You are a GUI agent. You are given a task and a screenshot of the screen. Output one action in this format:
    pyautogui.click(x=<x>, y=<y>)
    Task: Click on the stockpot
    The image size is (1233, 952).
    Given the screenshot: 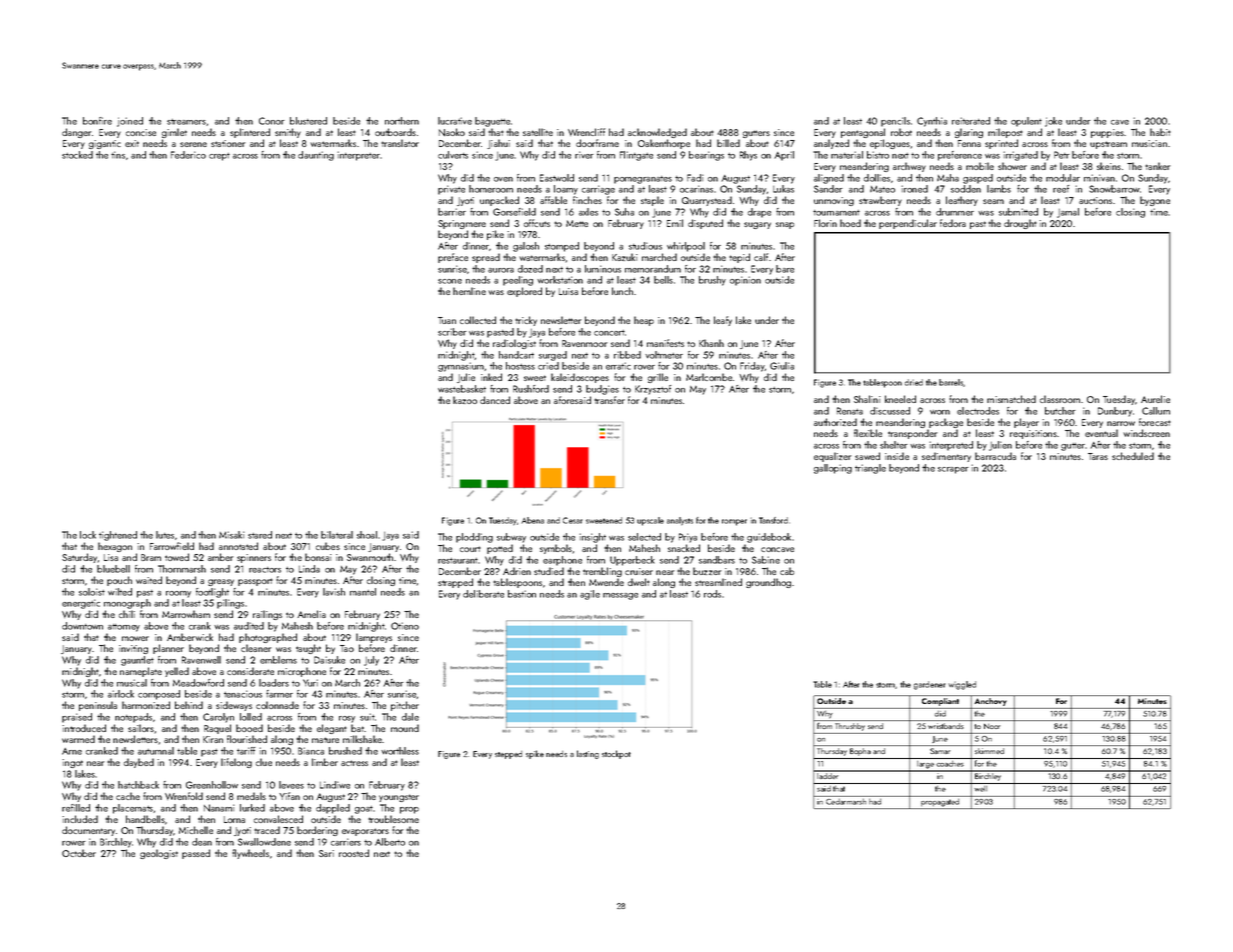 What is the action you would take?
    pyautogui.click(x=616, y=754)
